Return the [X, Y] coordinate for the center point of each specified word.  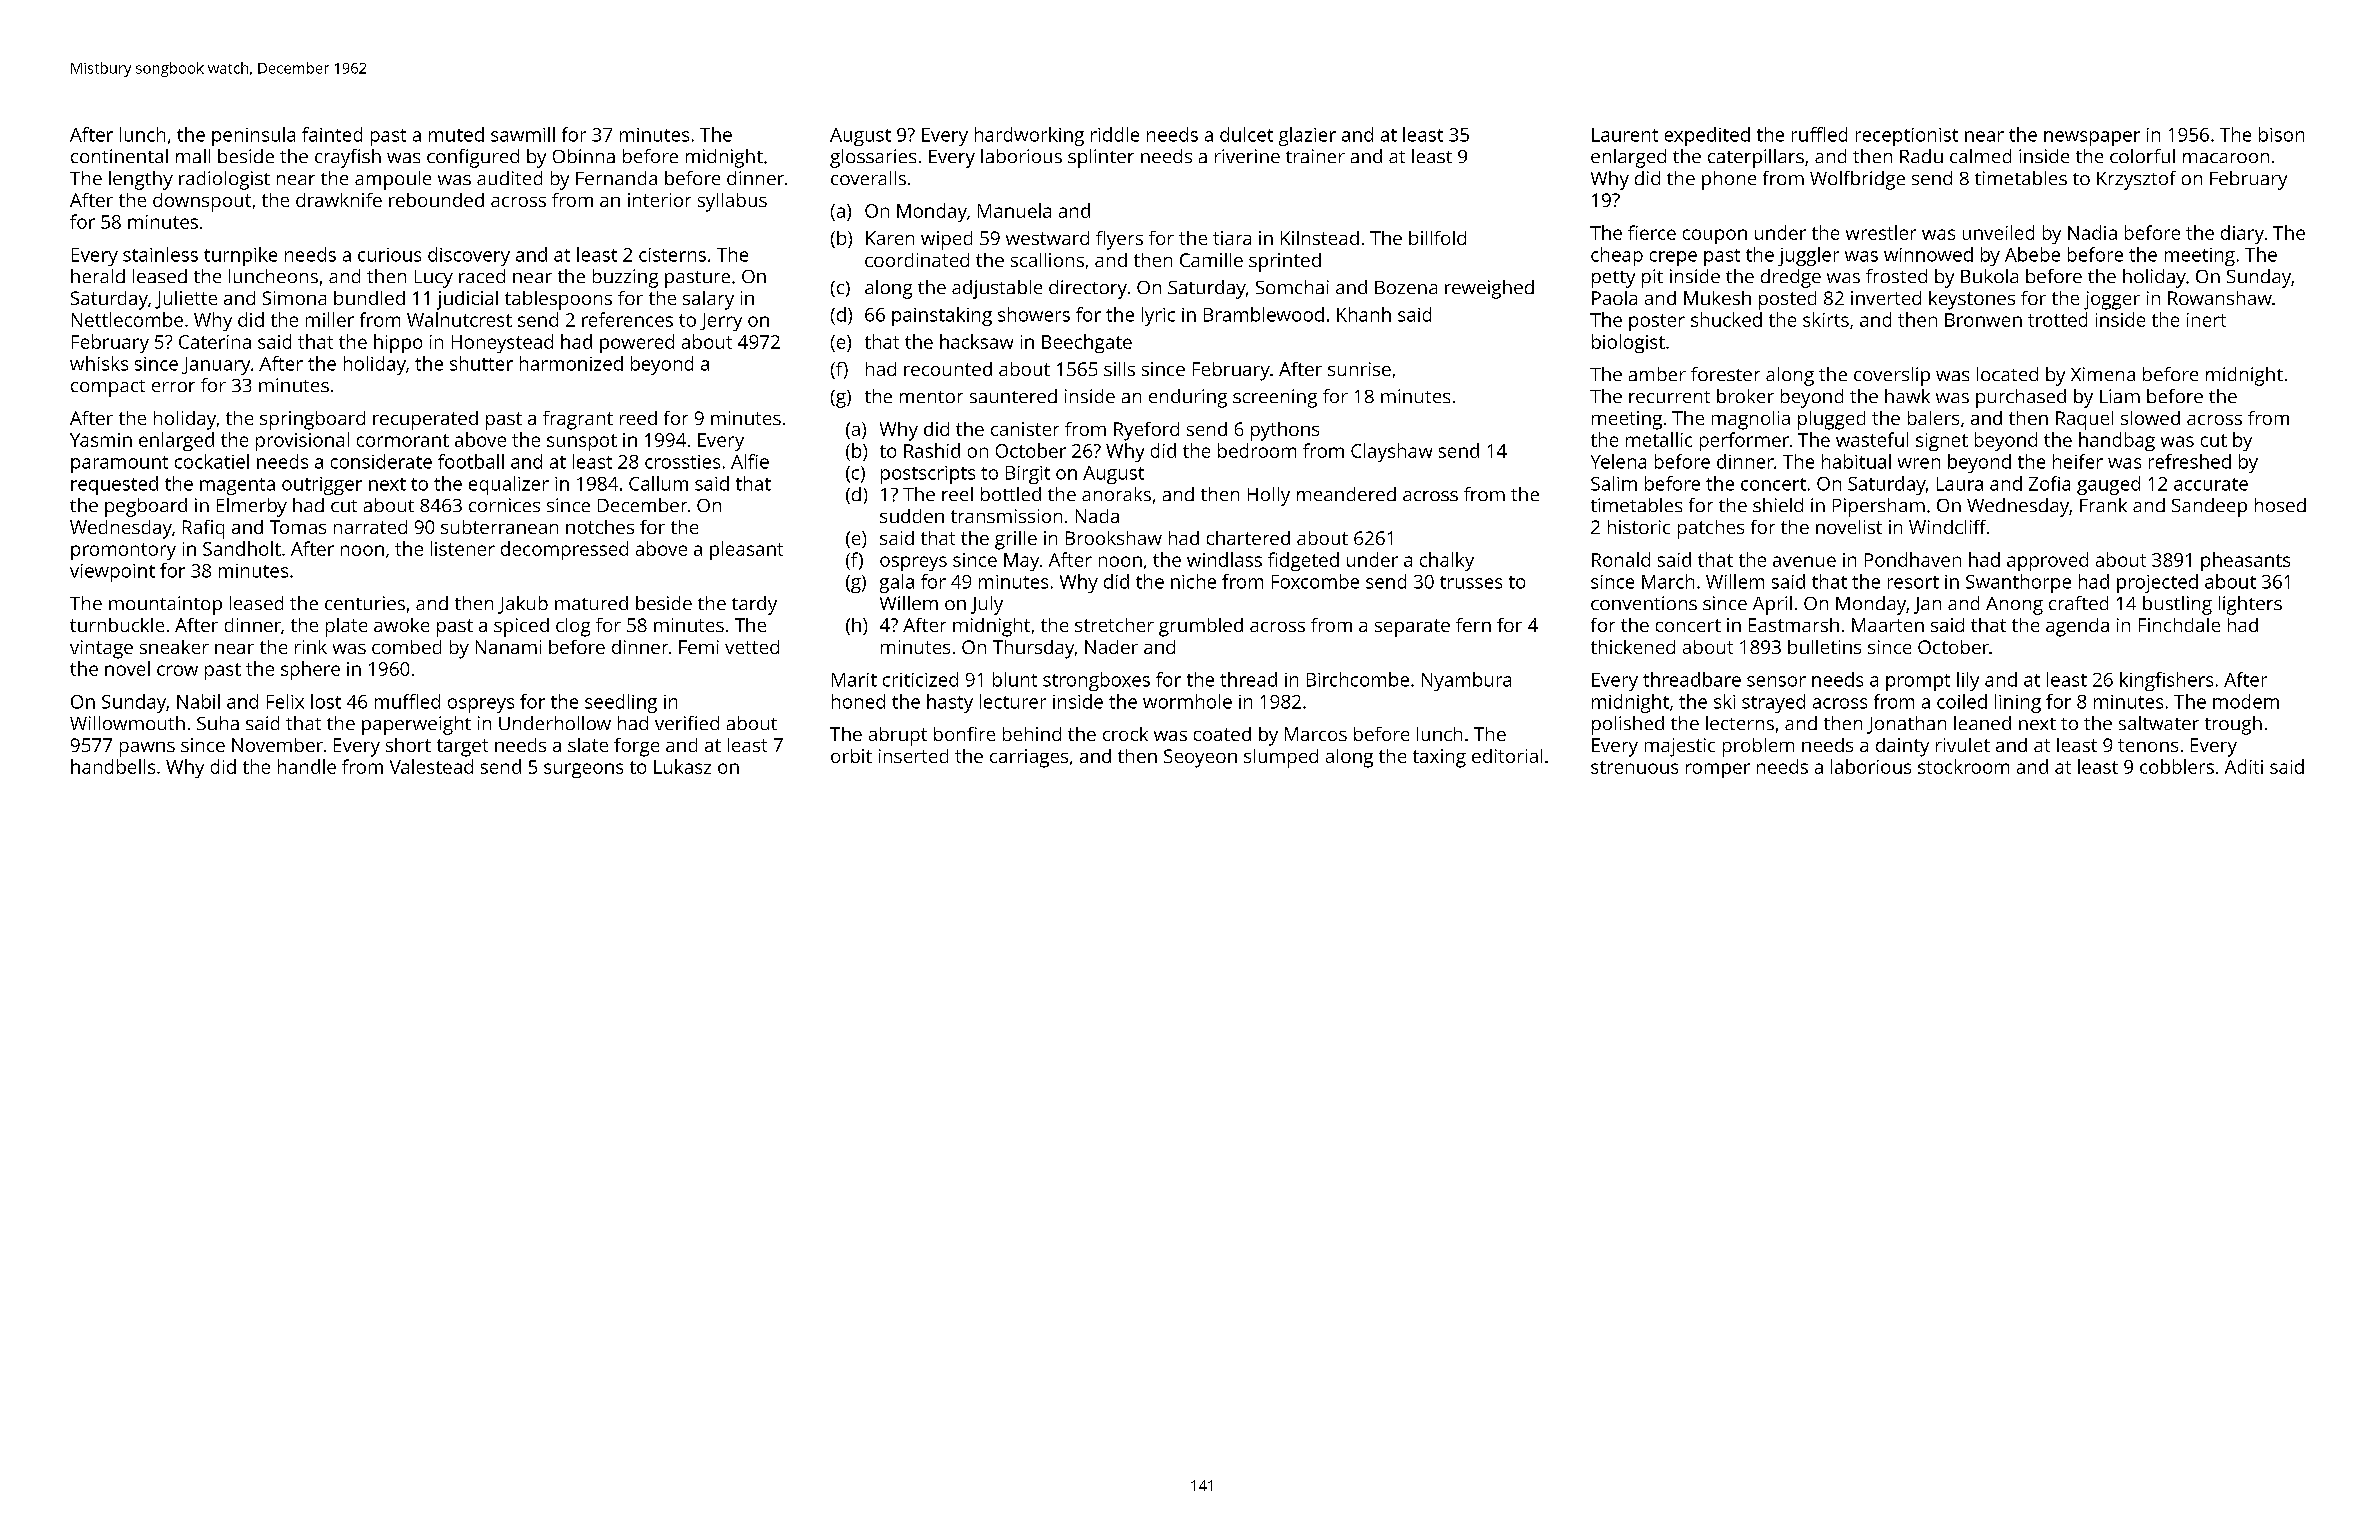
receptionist [1907, 137]
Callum [658, 483]
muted [456, 134]
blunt [1015, 679]
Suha [218, 723]
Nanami [508, 647]
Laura [1960, 484]
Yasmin [101, 440]
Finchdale [2179, 625]
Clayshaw [1391, 452]
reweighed [1489, 289]
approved [2047, 561]
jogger [2112, 300]
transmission [1006, 516]
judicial [467, 300]
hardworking [1029, 136]
